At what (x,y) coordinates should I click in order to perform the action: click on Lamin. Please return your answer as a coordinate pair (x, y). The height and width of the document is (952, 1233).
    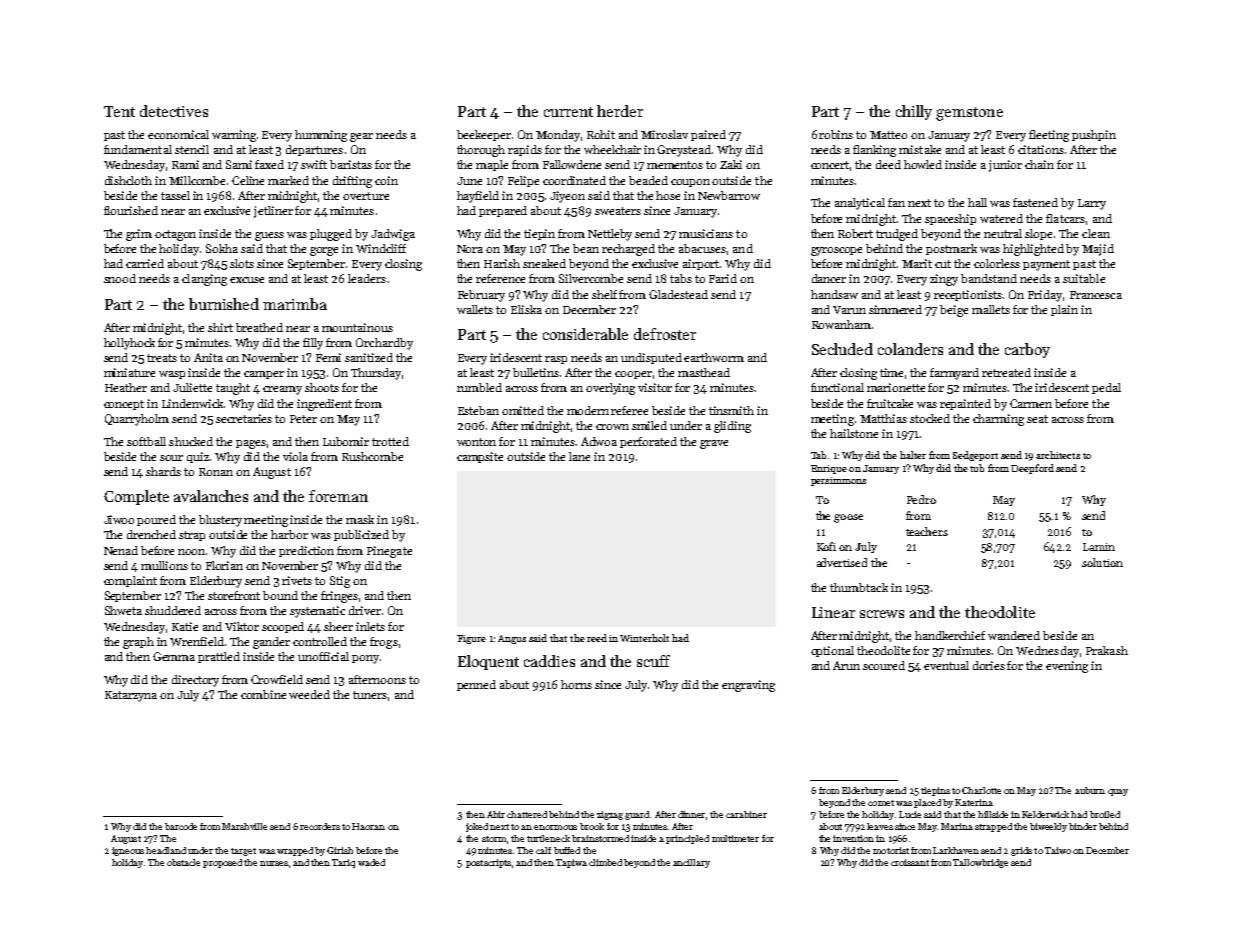
    Looking at the image, I should click on (1099, 547).
